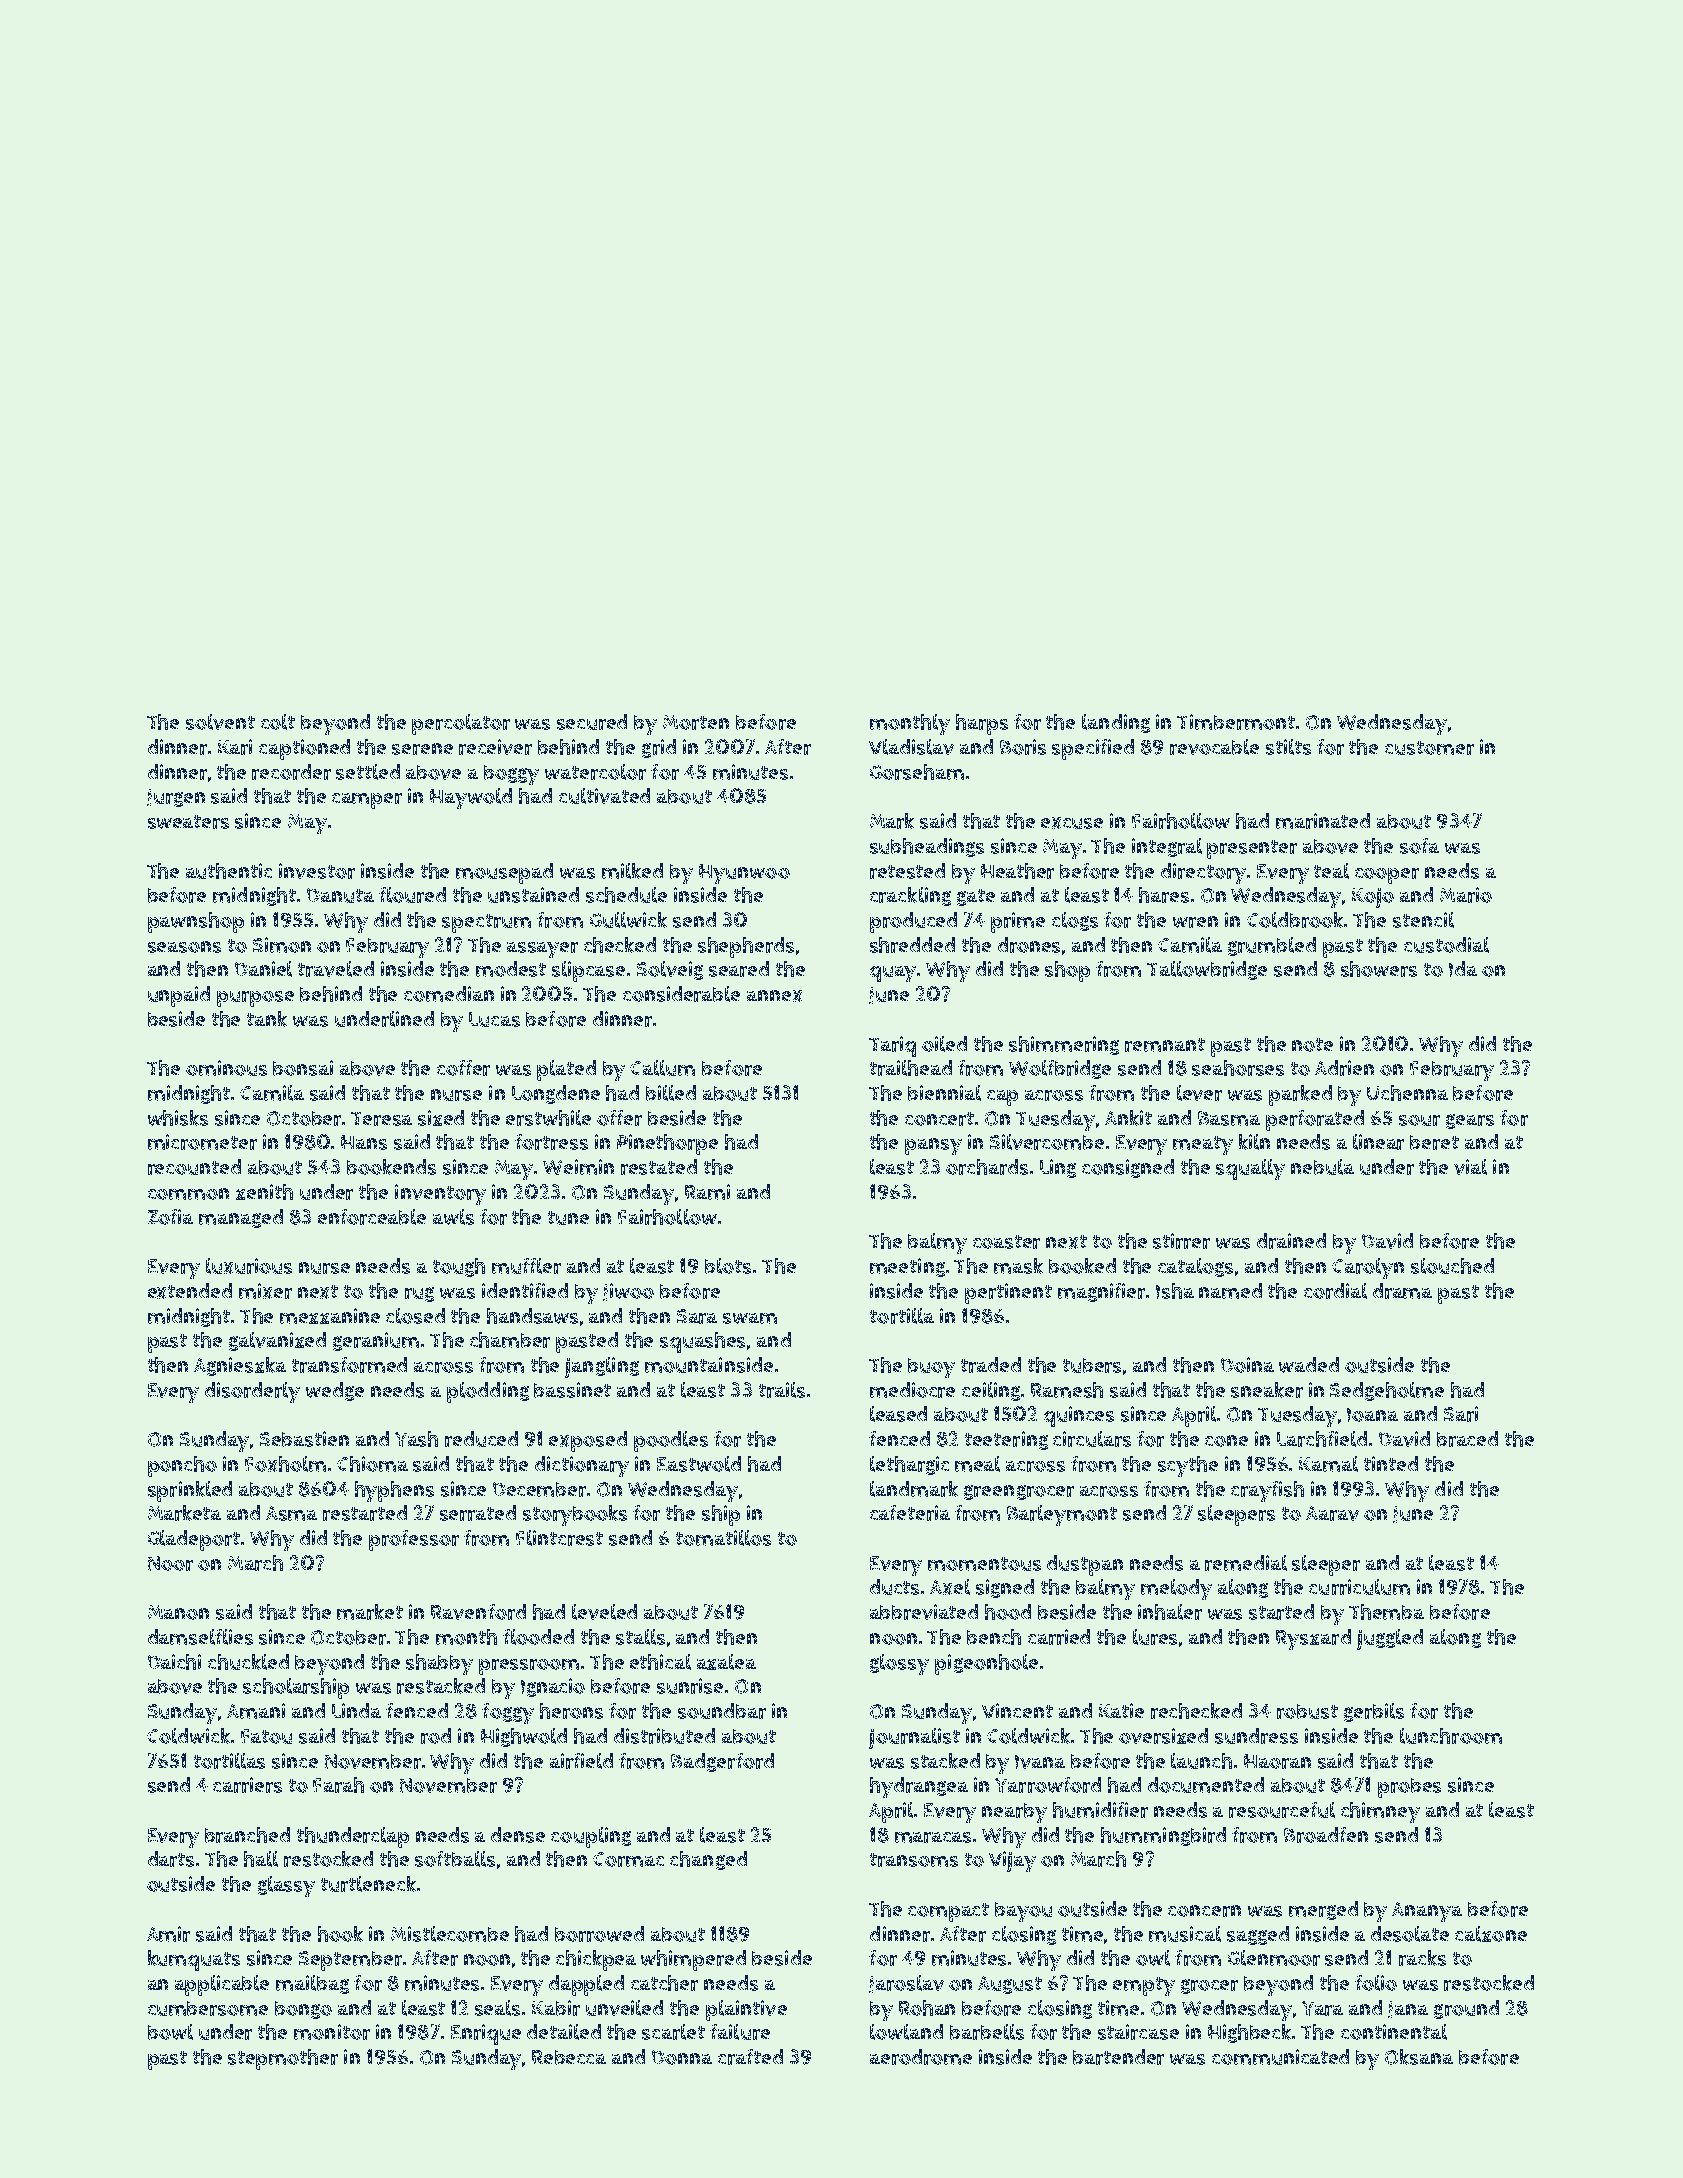  Describe the element at coordinates (455, 1859) in the image. I see `softballs` at that location.
